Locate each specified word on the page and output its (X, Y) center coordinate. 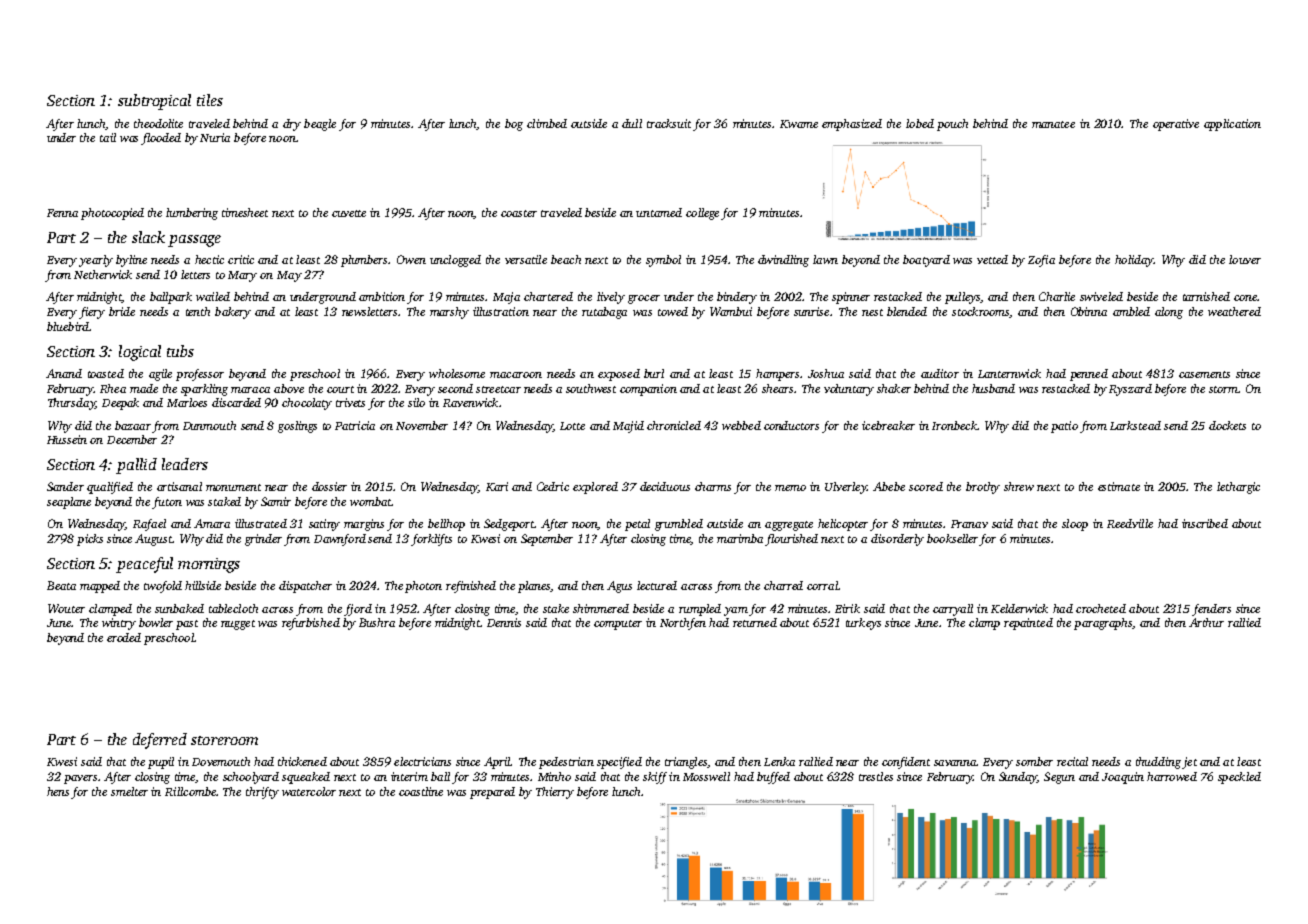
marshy (449, 313)
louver (1245, 259)
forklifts (431, 540)
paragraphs (1103, 624)
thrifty (262, 793)
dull (632, 123)
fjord (358, 610)
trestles (876, 776)
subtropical (154, 102)
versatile (526, 259)
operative (1176, 125)
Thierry (555, 793)
